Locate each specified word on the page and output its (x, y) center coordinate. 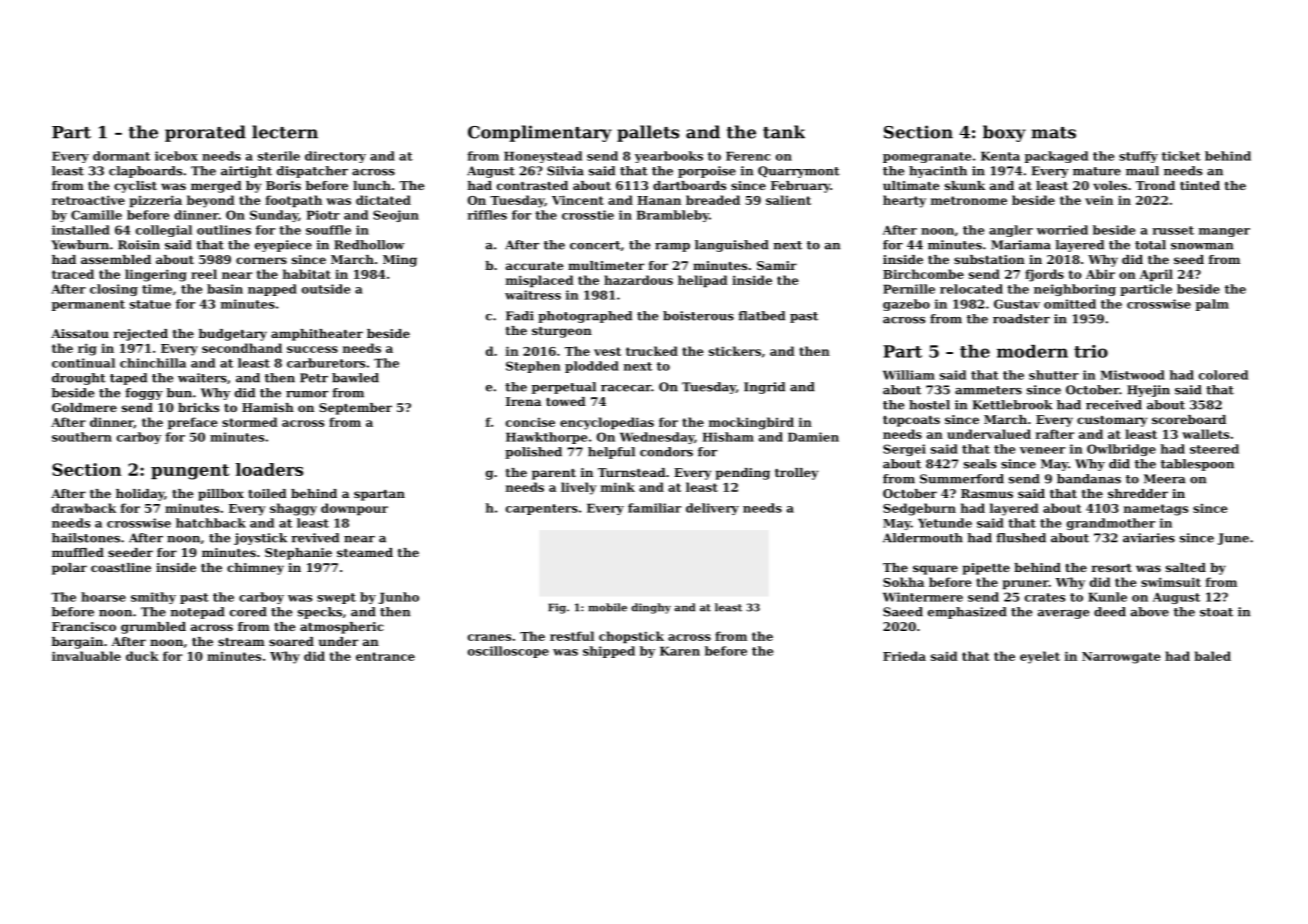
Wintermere (923, 597)
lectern (285, 132)
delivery (712, 509)
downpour (354, 509)
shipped (609, 652)
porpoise (707, 172)
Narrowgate (1121, 658)
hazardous (638, 280)
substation (989, 259)
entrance (385, 656)
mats (1053, 133)
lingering (156, 275)
